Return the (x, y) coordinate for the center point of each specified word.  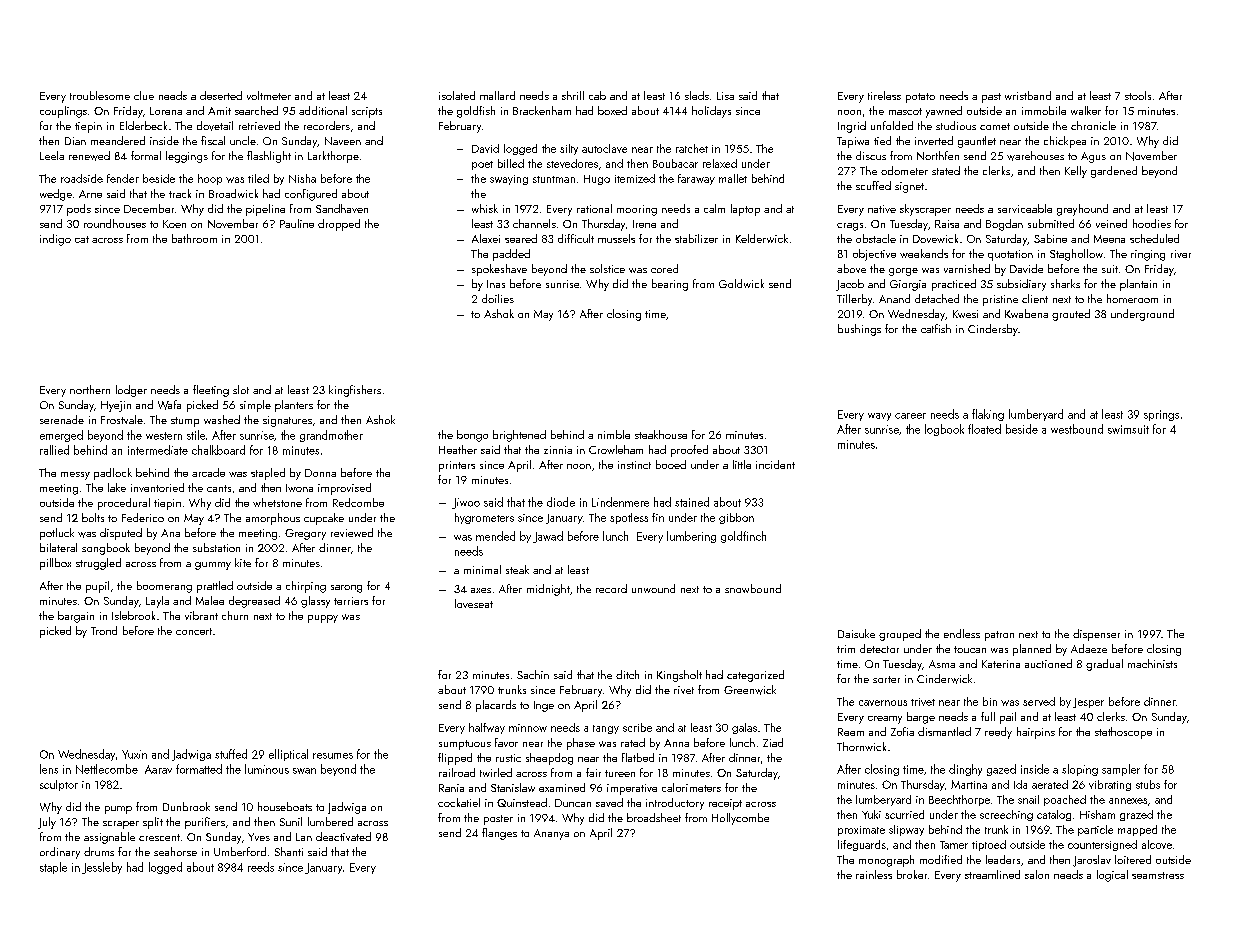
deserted (221, 95)
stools (1138, 95)
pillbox (55, 564)
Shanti (289, 851)
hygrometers (484, 518)
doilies (498, 298)
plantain (1138, 285)
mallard (497, 95)
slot (241, 389)
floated (984, 429)
